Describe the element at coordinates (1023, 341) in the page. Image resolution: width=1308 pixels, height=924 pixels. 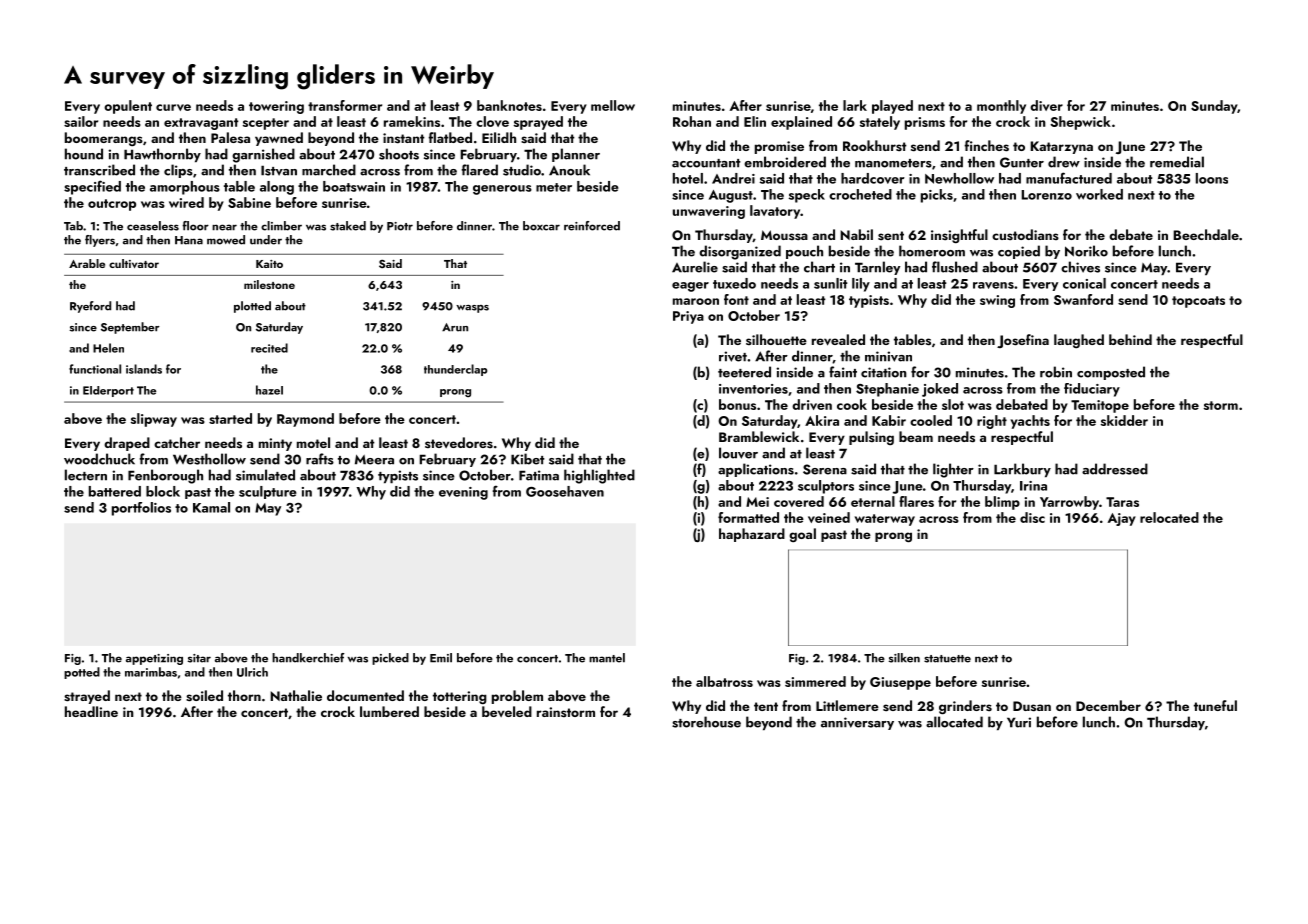
I see `Josefina` at that location.
